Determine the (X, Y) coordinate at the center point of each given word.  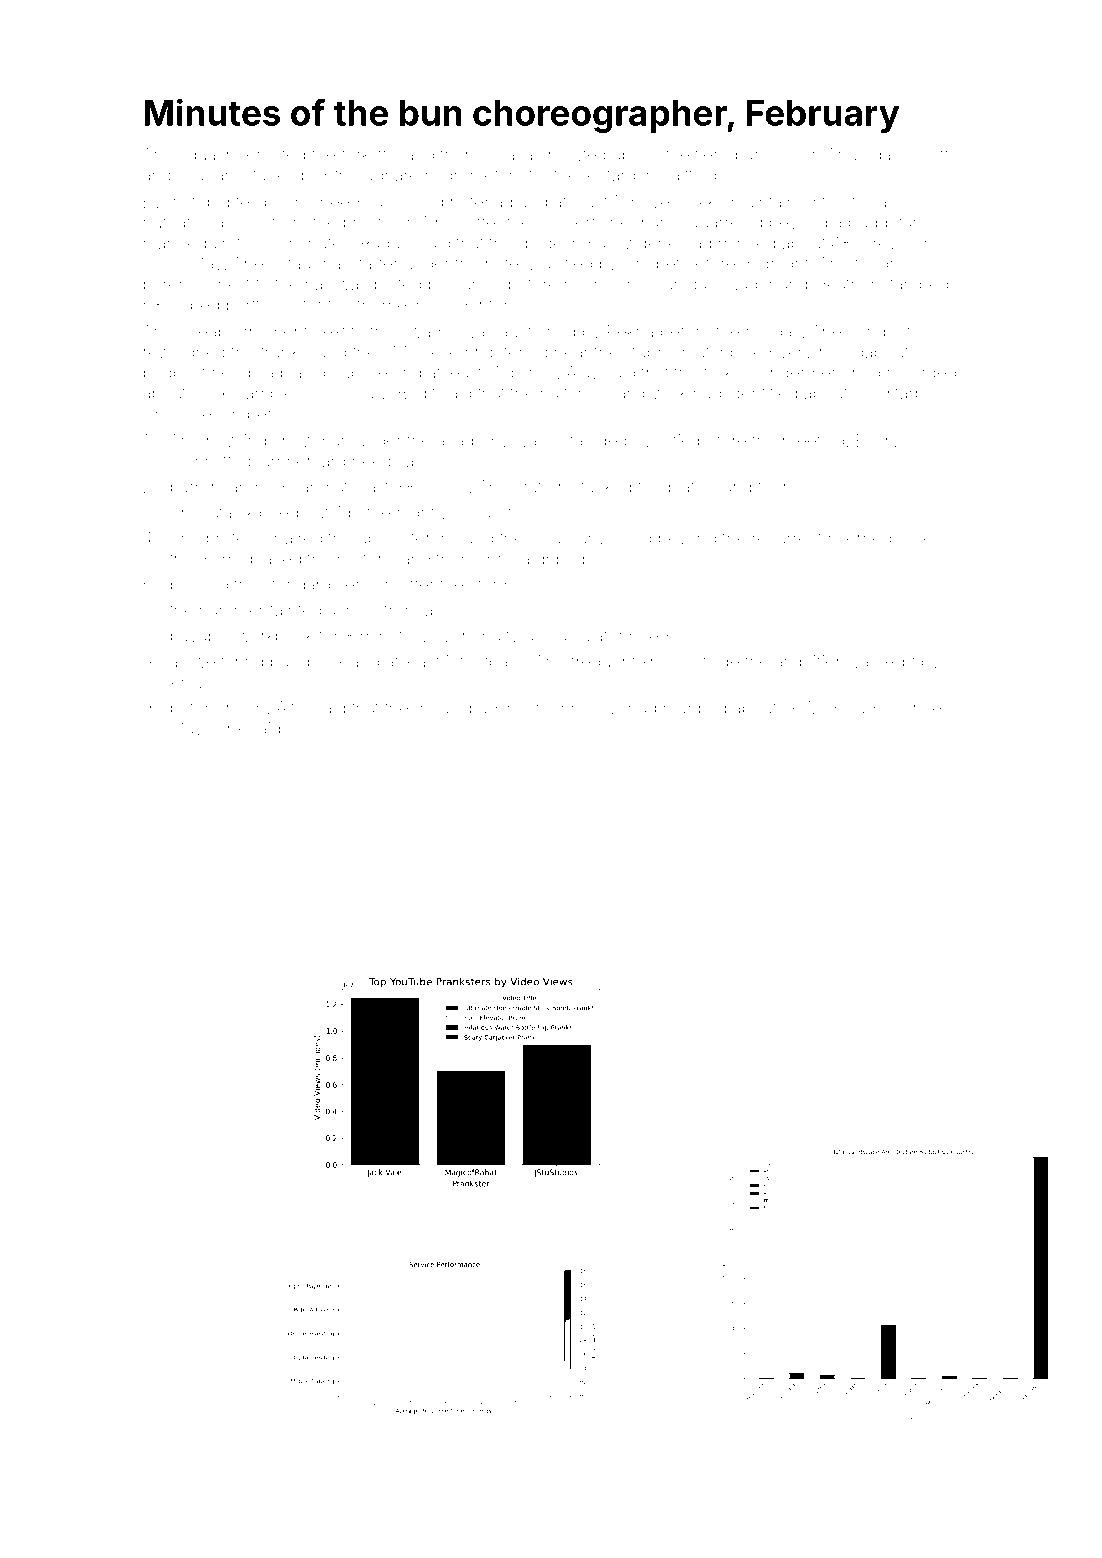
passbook (308, 663)
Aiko (709, 201)
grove (766, 158)
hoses (444, 487)
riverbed (860, 538)
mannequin (187, 245)
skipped (268, 514)
